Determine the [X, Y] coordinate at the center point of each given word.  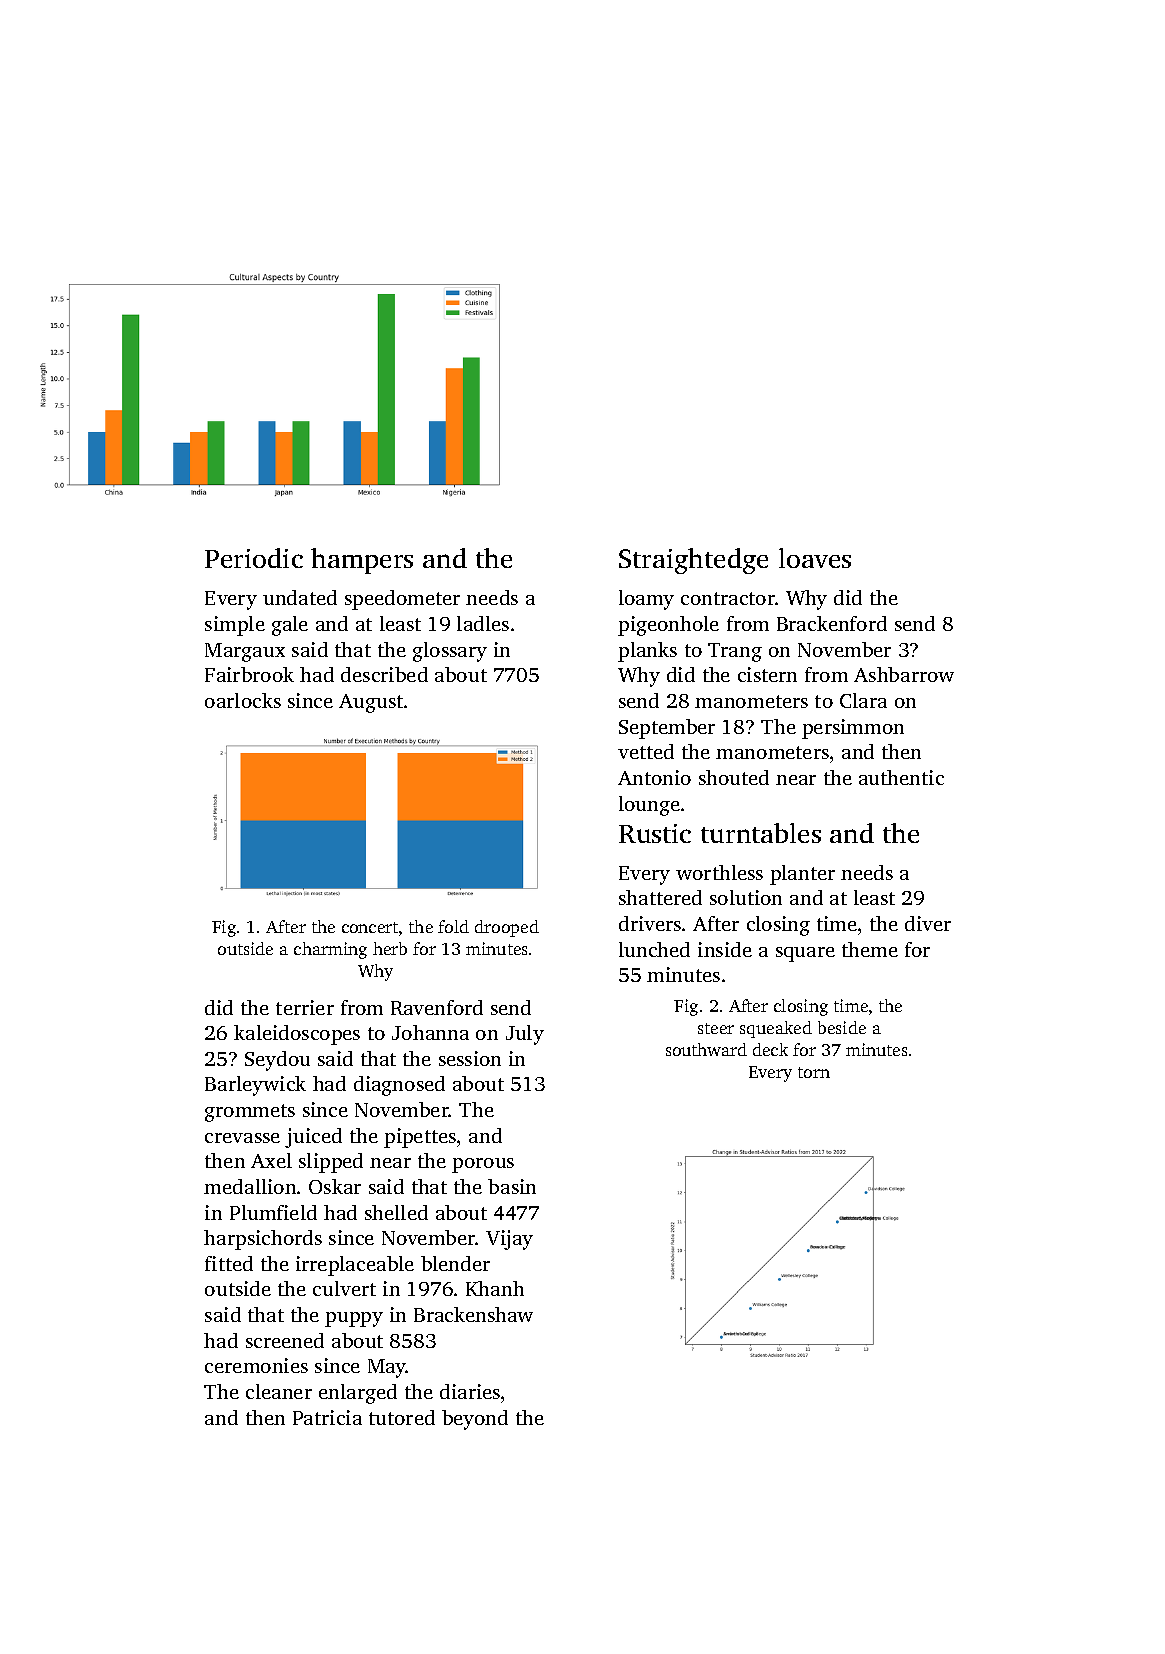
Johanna [430, 1032]
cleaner [279, 1391]
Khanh [495, 1288]
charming [330, 950]
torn [814, 1072]
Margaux [245, 652]
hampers [362, 561]
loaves [815, 558]
